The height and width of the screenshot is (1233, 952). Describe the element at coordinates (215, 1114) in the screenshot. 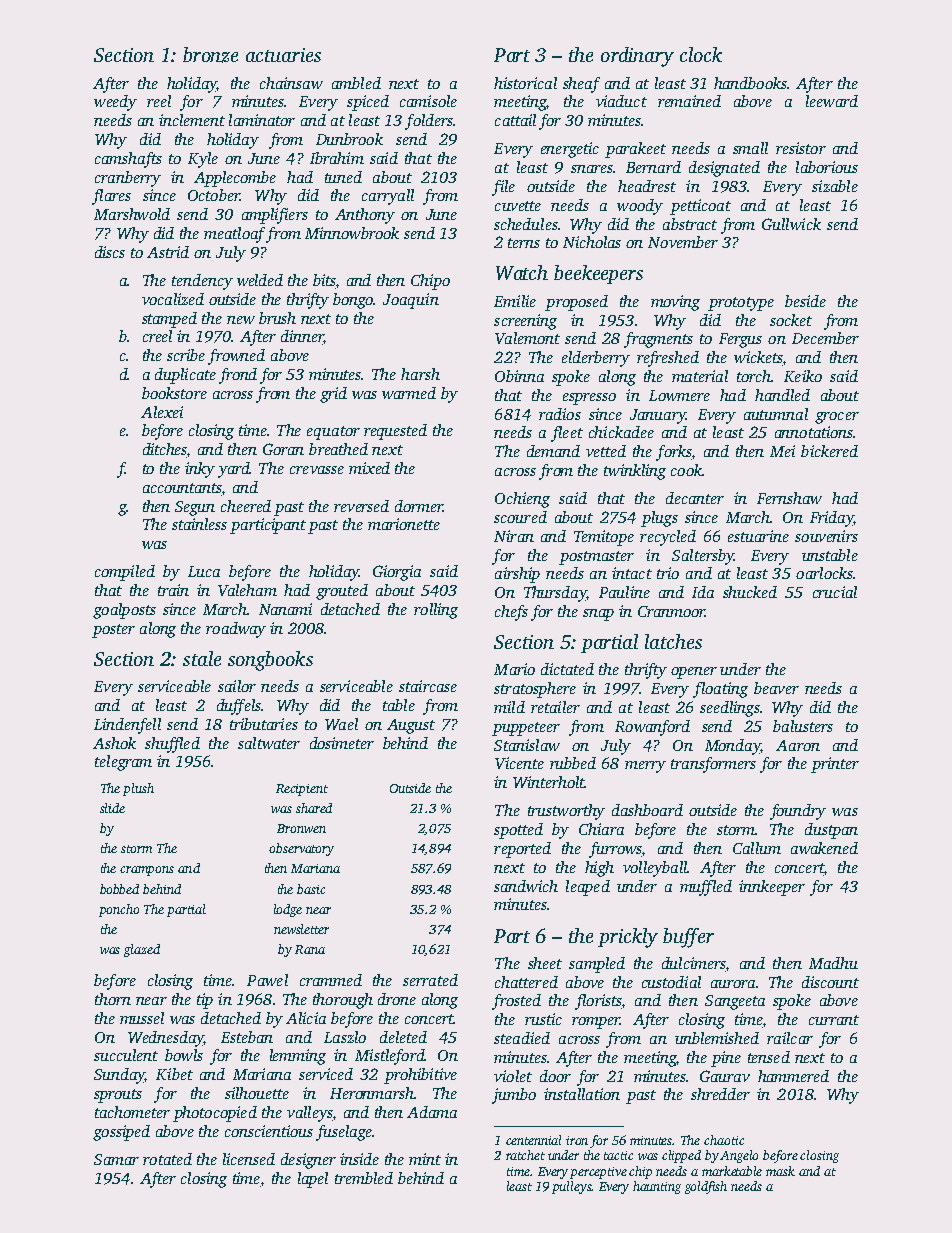

I see `photocopied` at that location.
